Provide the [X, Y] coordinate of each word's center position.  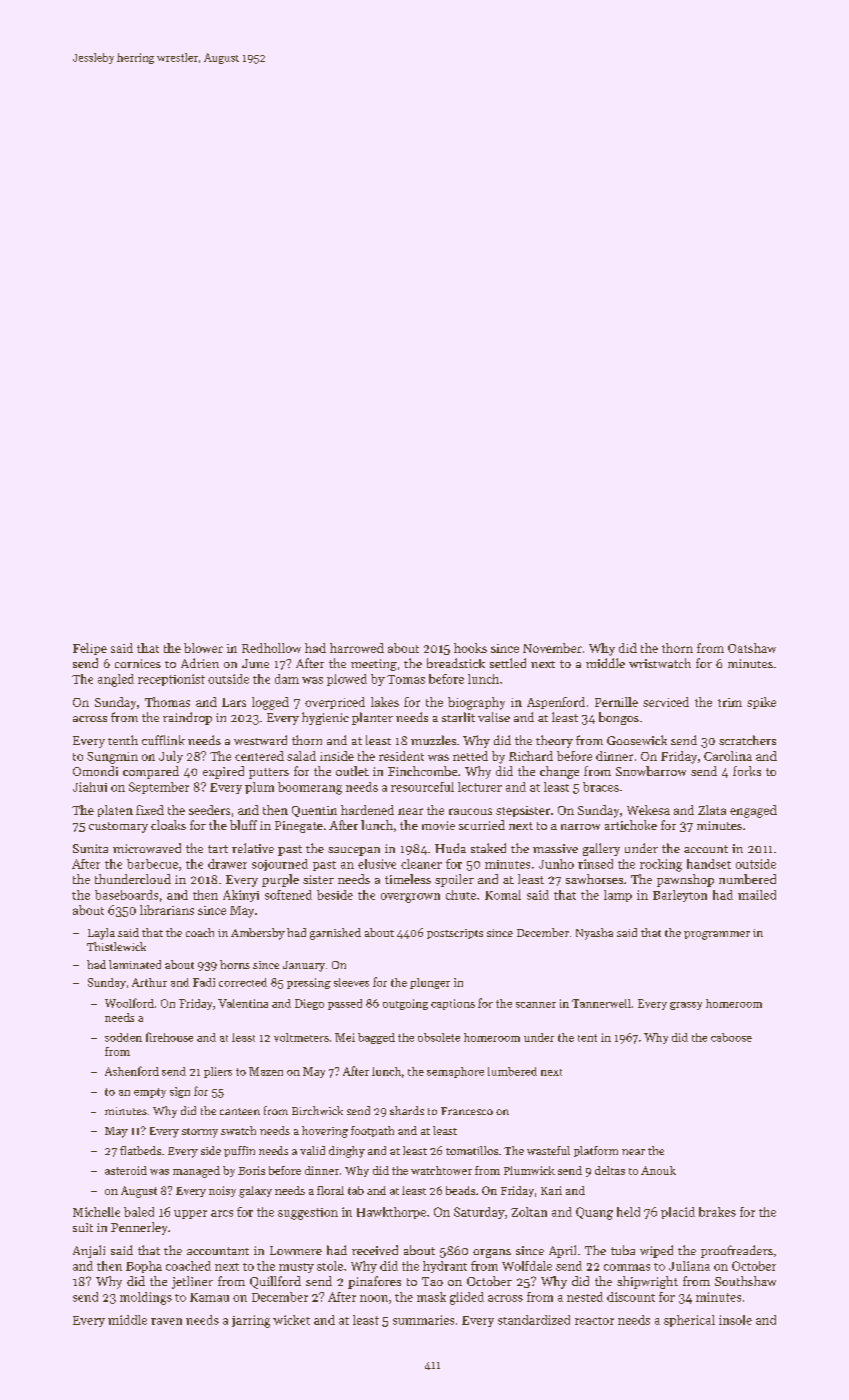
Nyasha [594, 934]
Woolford [129, 1003]
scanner [536, 1005]
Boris [251, 1170]
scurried [482, 825]
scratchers [747, 740]
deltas [610, 1170]
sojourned [280, 865]
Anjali [89, 1251]
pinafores [374, 1282]
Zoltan [529, 1212]
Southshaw [745, 1281]
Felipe [90, 649]
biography [476, 703]
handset [709, 864]
